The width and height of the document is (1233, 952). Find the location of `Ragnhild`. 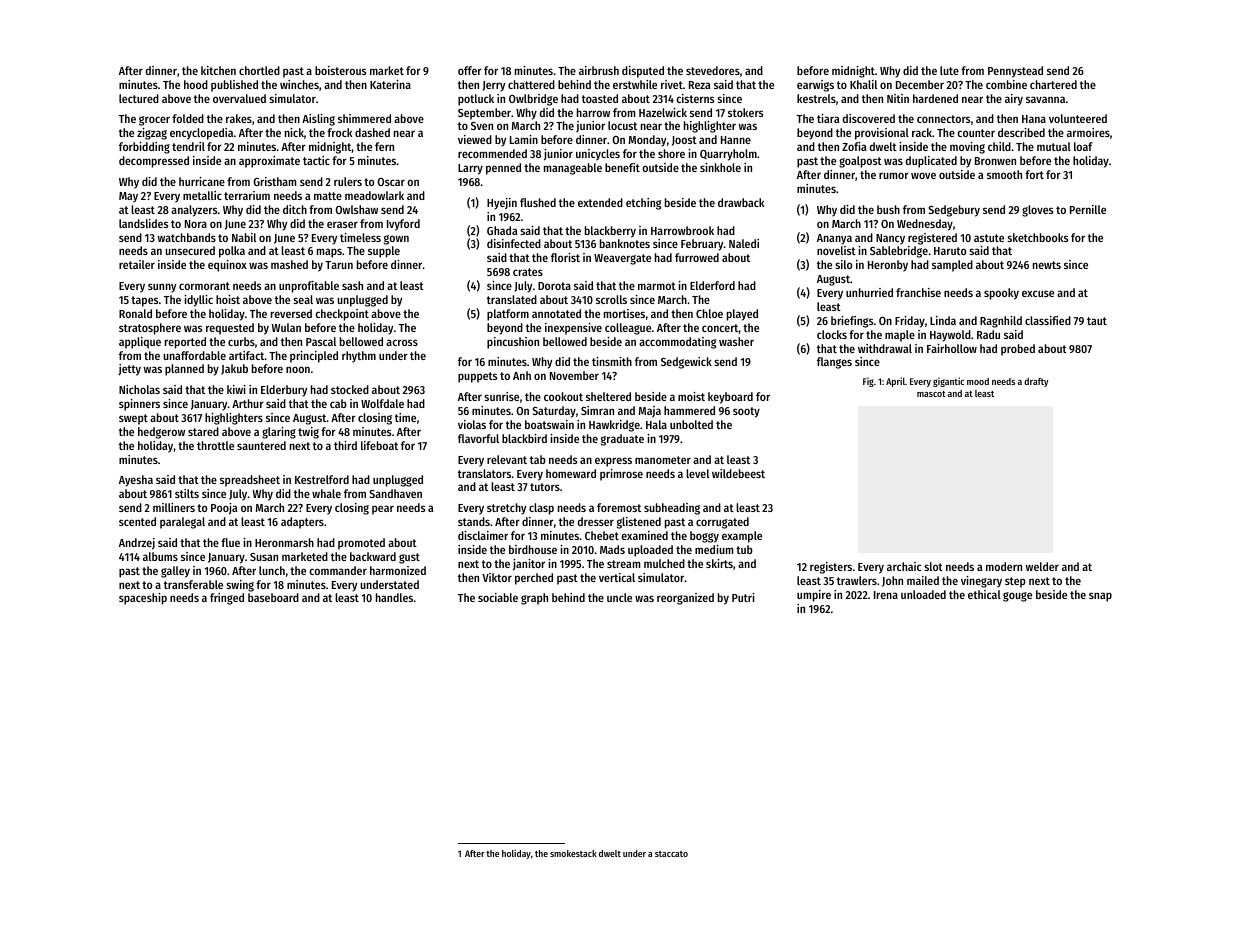

Ragnhild is located at coordinates (1001, 322).
